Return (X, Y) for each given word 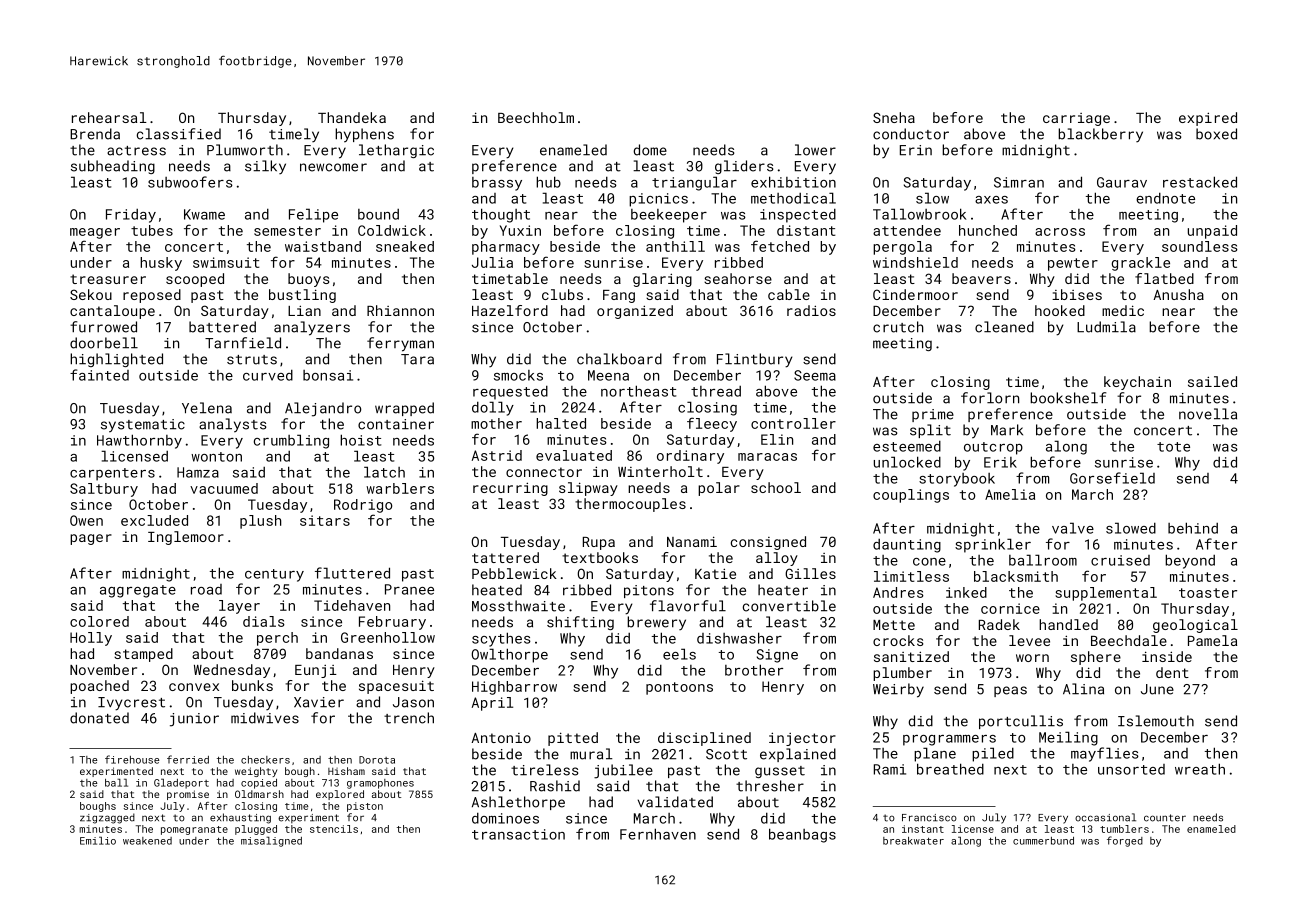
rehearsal (109, 117)
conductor (911, 134)
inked (966, 592)
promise (188, 795)
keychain (1137, 383)
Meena (608, 375)
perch (277, 639)
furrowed (103, 327)
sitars (325, 520)
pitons (649, 591)
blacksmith (1016, 576)
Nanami (692, 541)
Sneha (894, 117)
